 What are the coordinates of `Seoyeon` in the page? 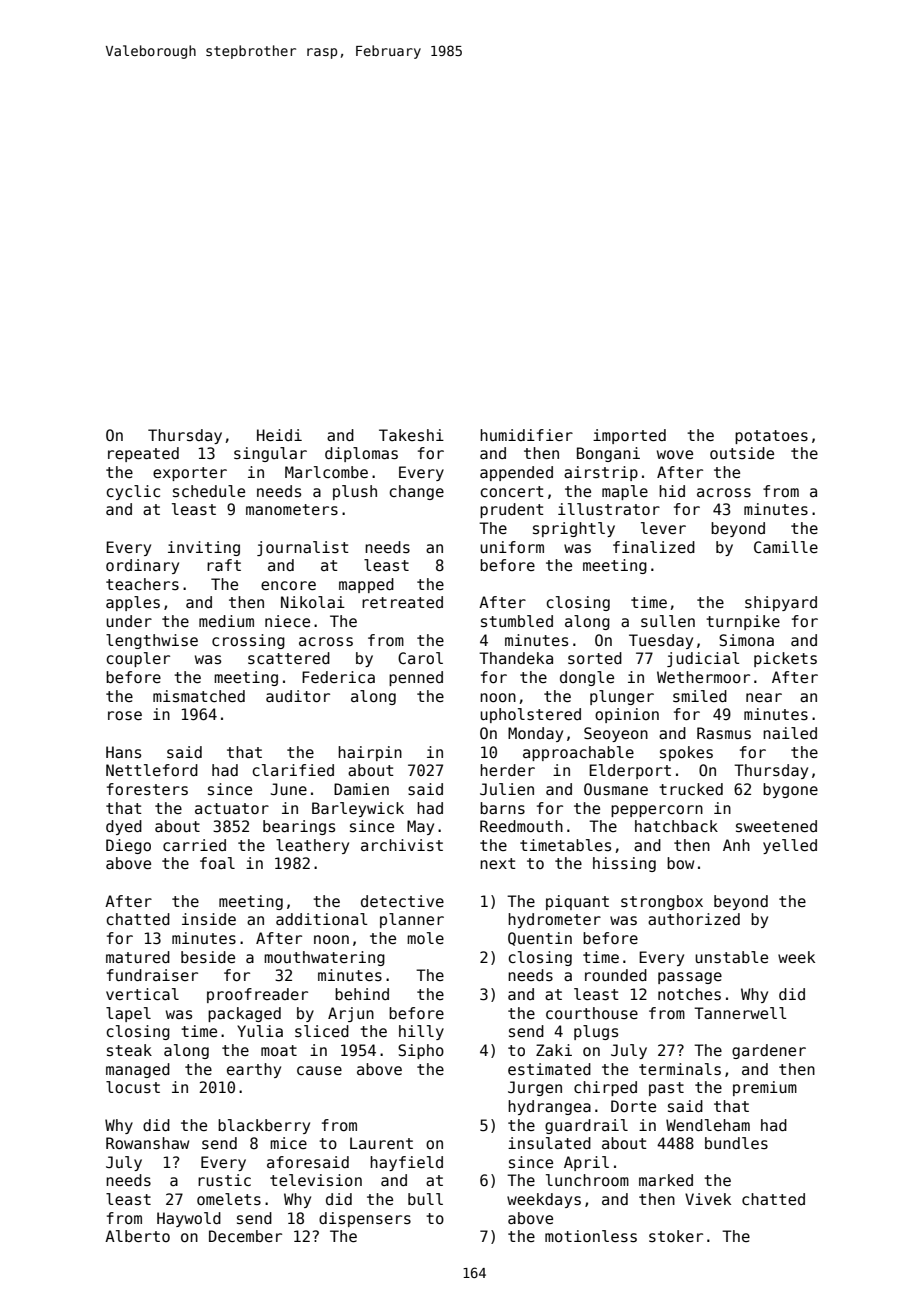 It's located at (616, 734).
